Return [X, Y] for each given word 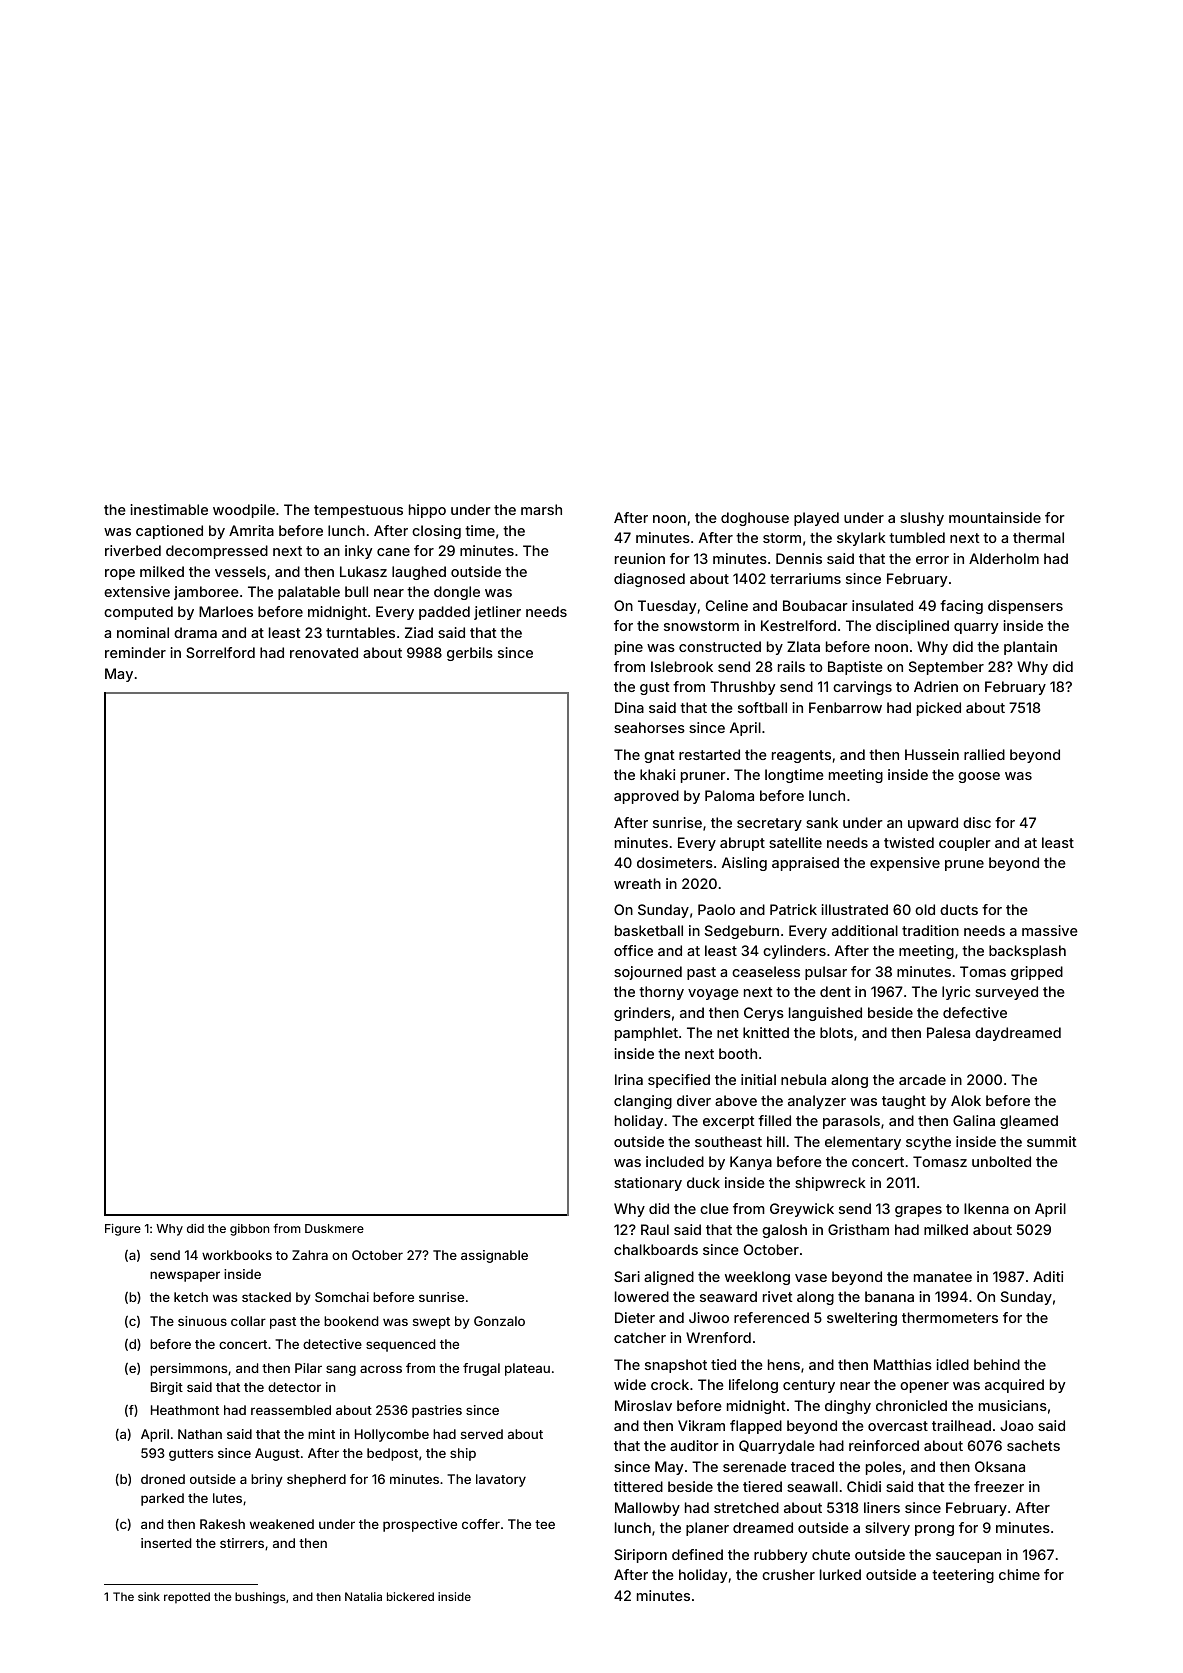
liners [882, 1507]
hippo [427, 511]
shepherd [316, 1480]
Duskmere [334, 1228]
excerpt [729, 1122]
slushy [922, 519]
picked [939, 709]
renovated [324, 652]
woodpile [244, 511]
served [482, 1434]
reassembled [291, 1410]
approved [646, 797]
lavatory [501, 1480]
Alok [966, 1100]
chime [1019, 1574]
